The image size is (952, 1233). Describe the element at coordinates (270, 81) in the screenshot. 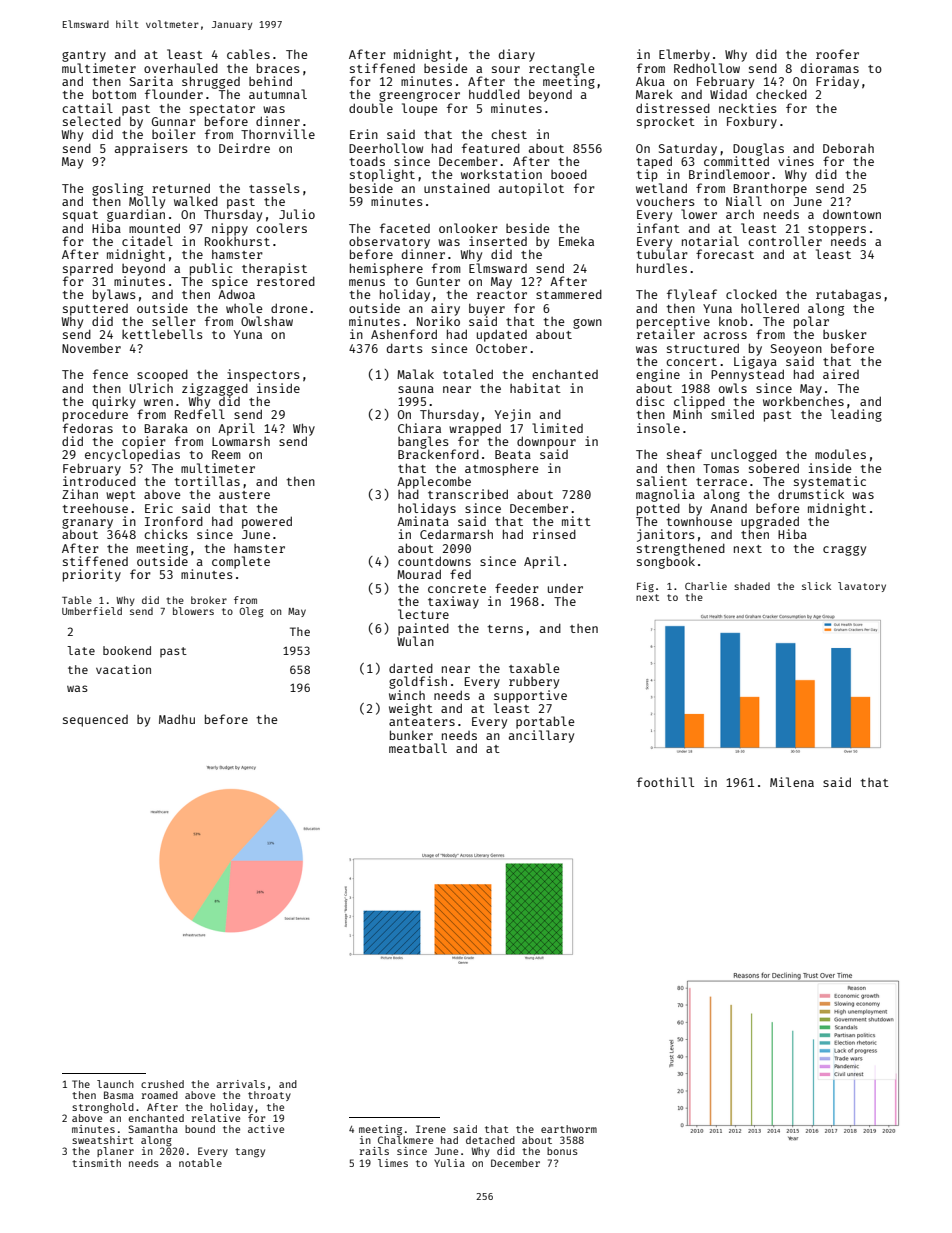

I see `behind` at that location.
